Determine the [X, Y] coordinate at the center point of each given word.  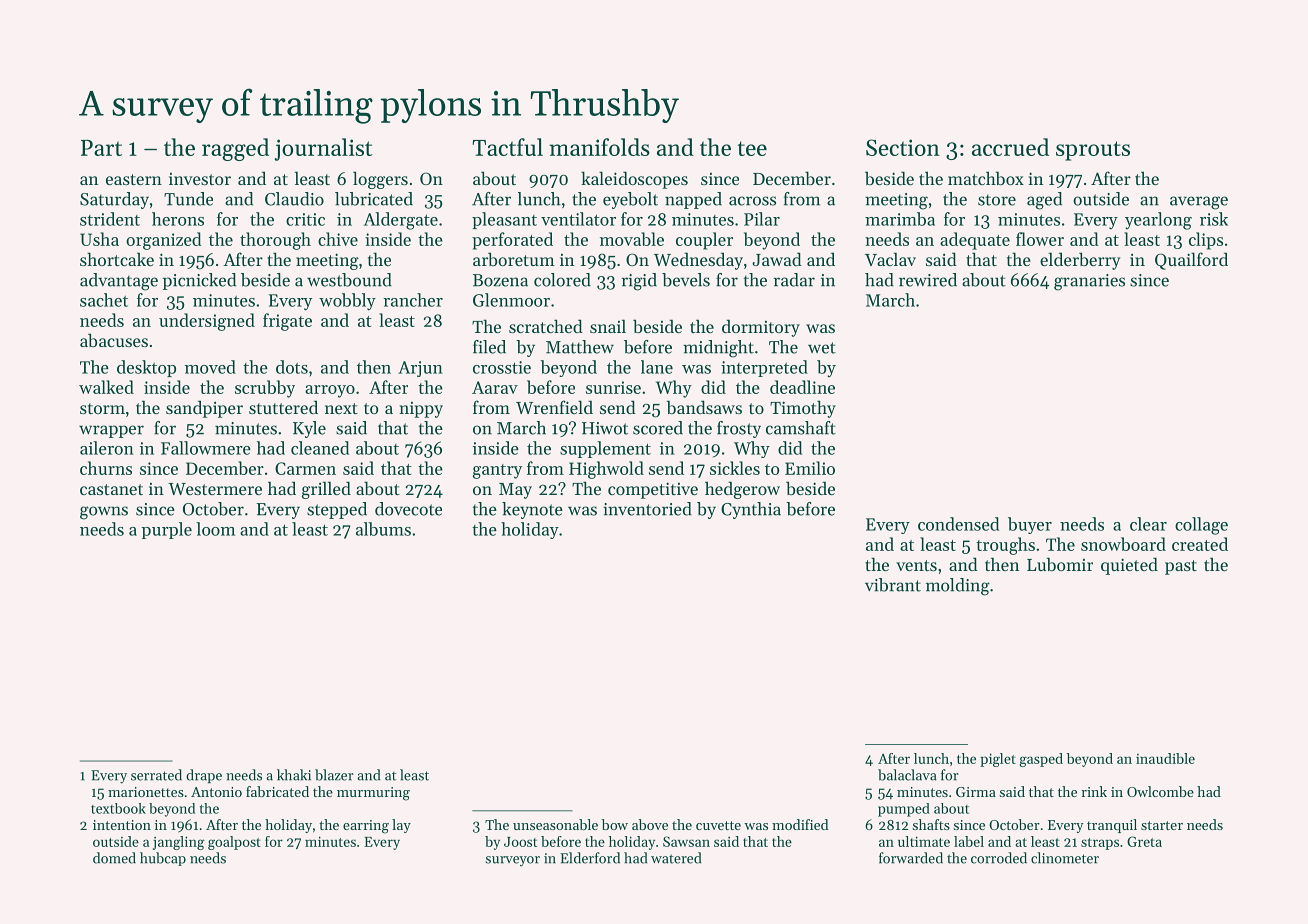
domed [114, 858]
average [1199, 203]
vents [916, 565]
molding [958, 587]
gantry [497, 471]
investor [200, 179]
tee [752, 148]
